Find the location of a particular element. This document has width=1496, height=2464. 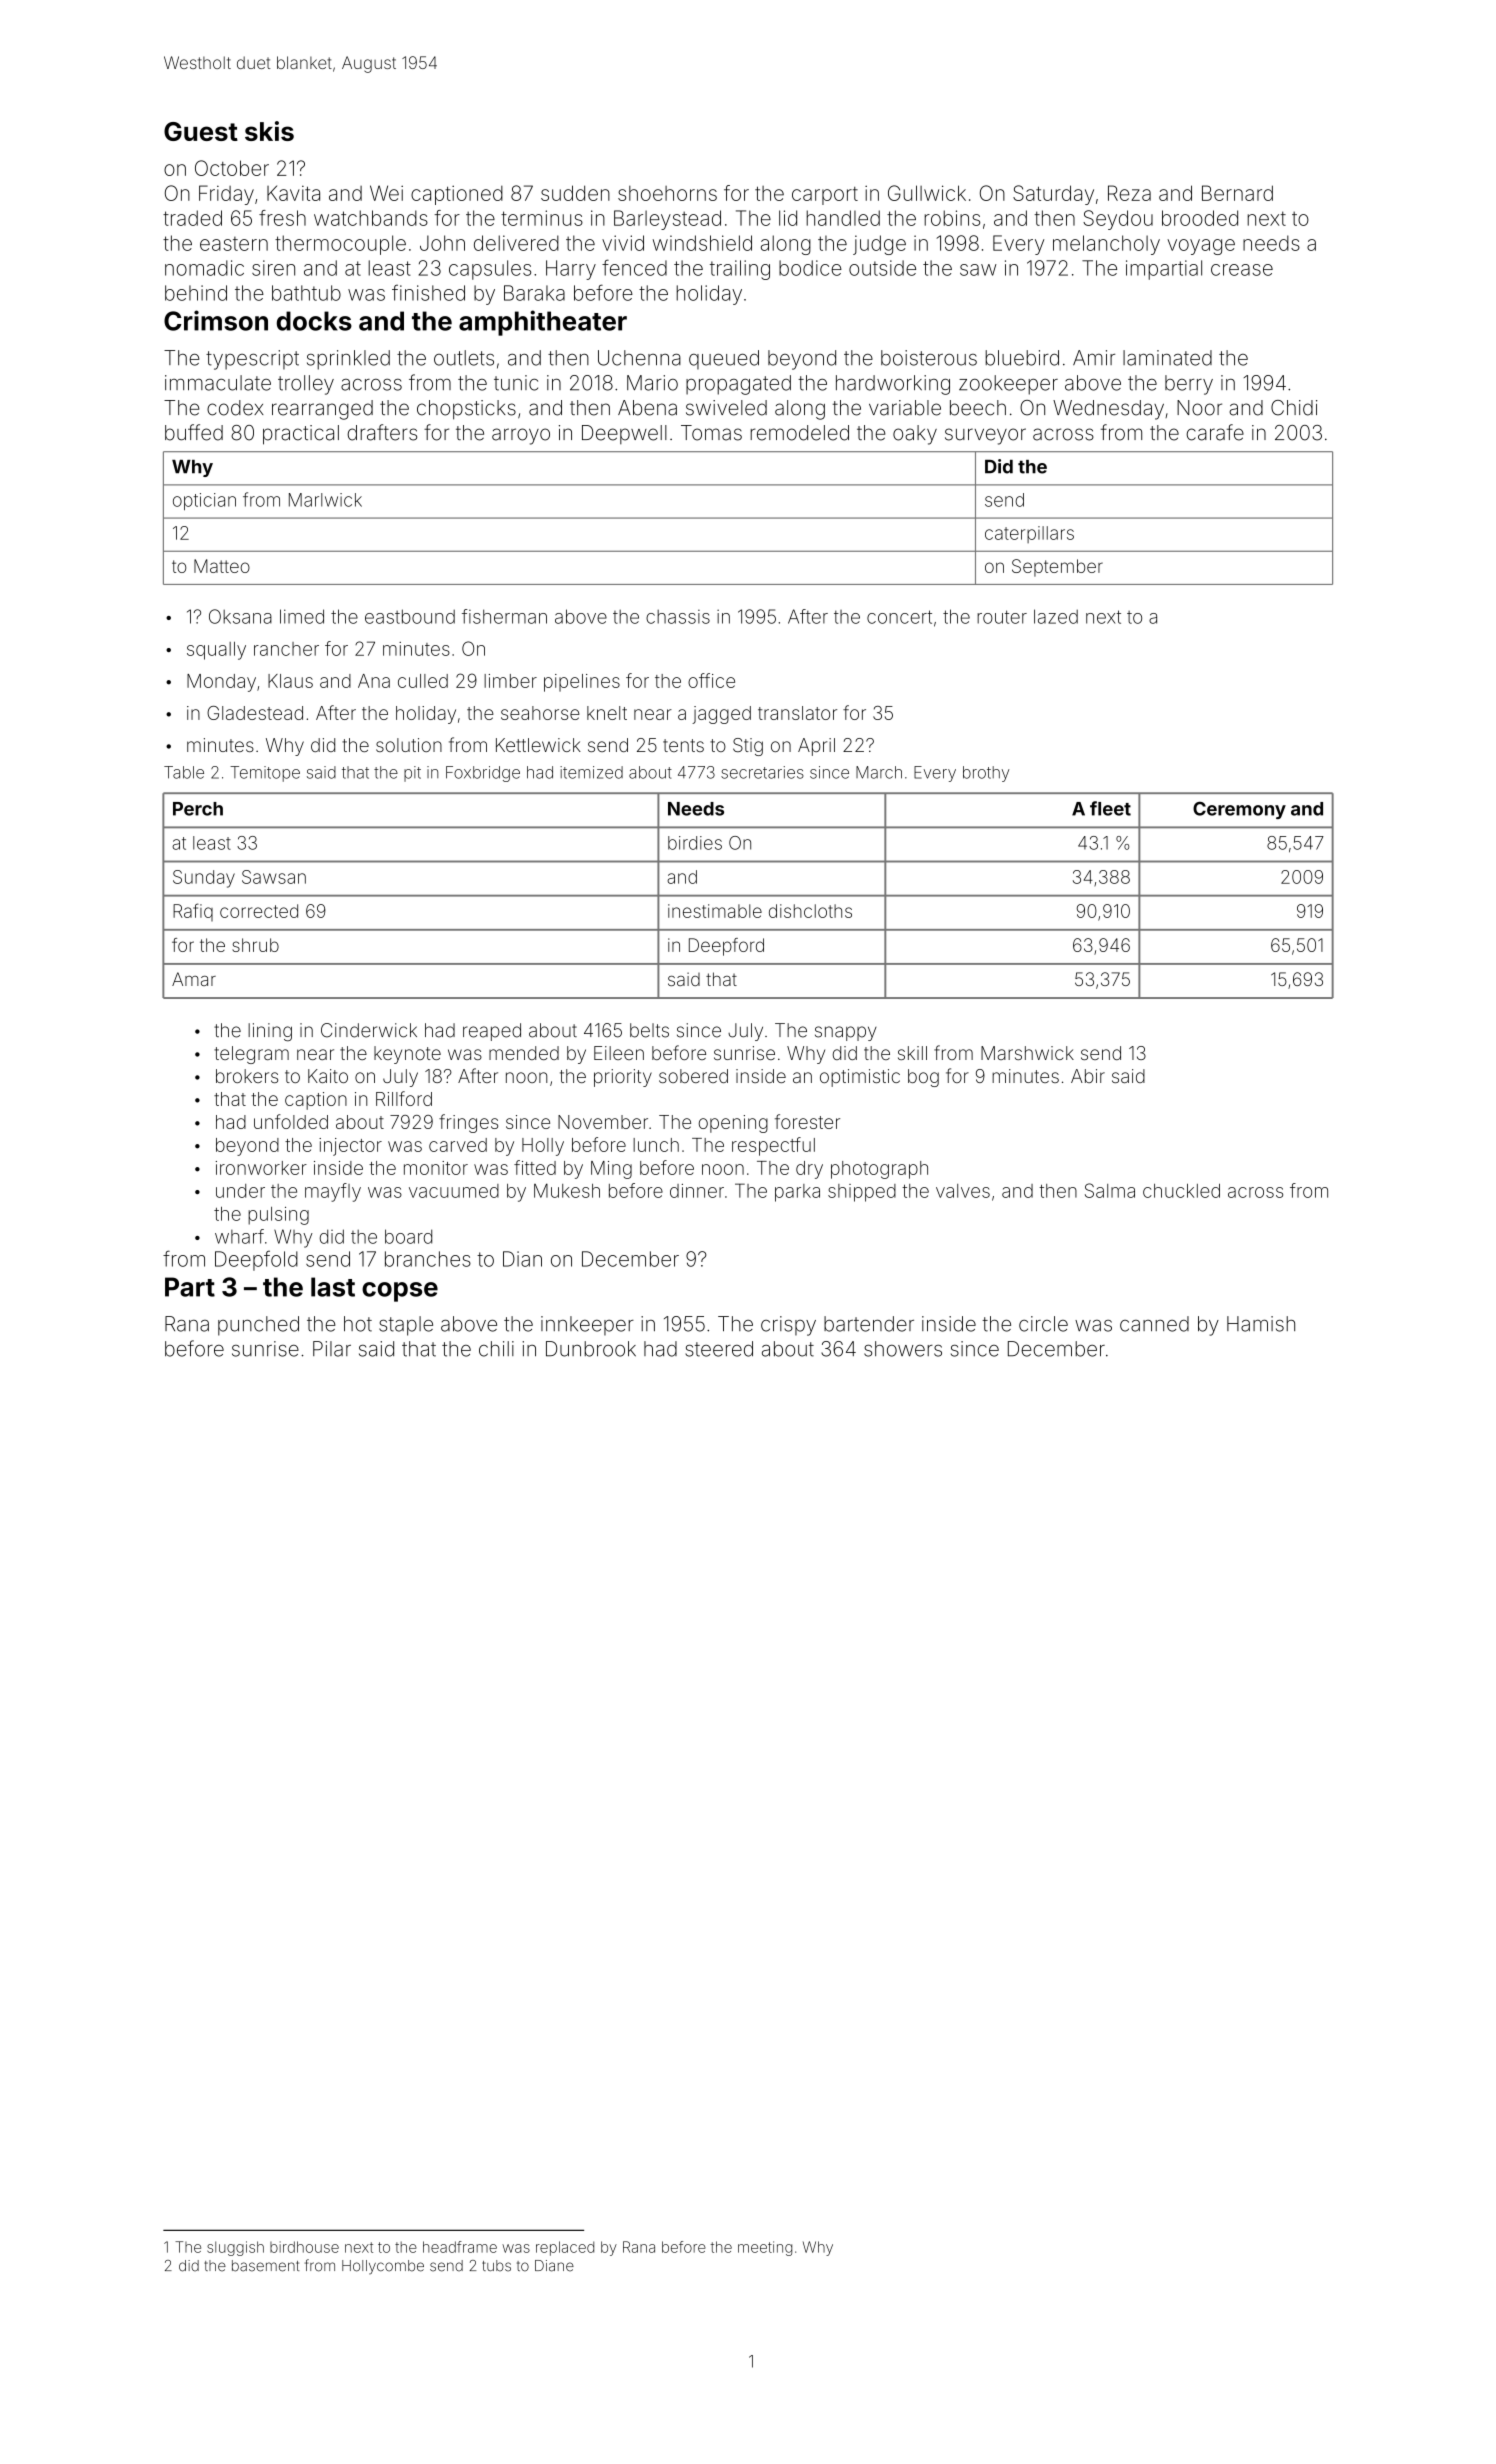

skis is located at coordinates (269, 131).
